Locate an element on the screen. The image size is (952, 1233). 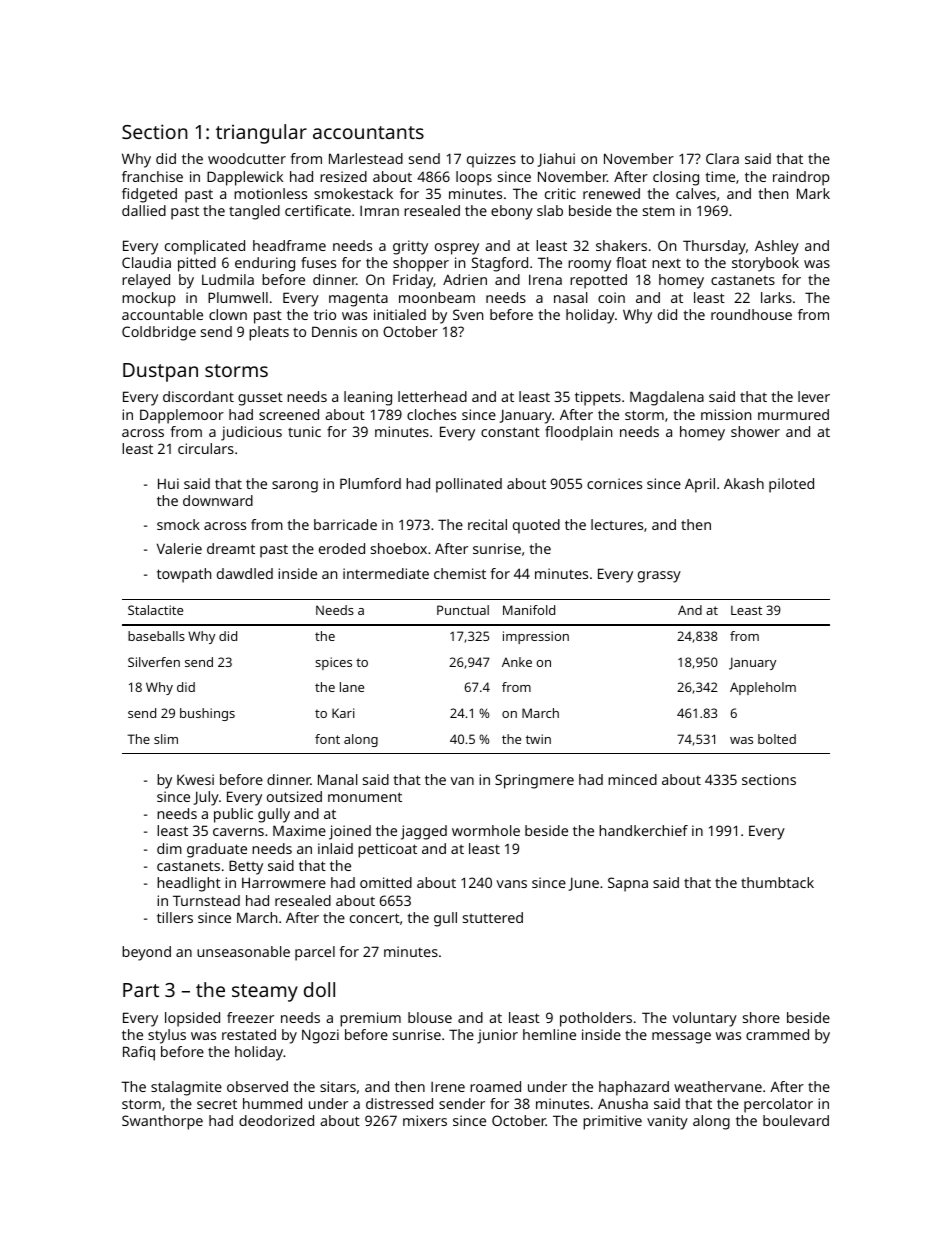
wormhole is located at coordinates (486, 830).
